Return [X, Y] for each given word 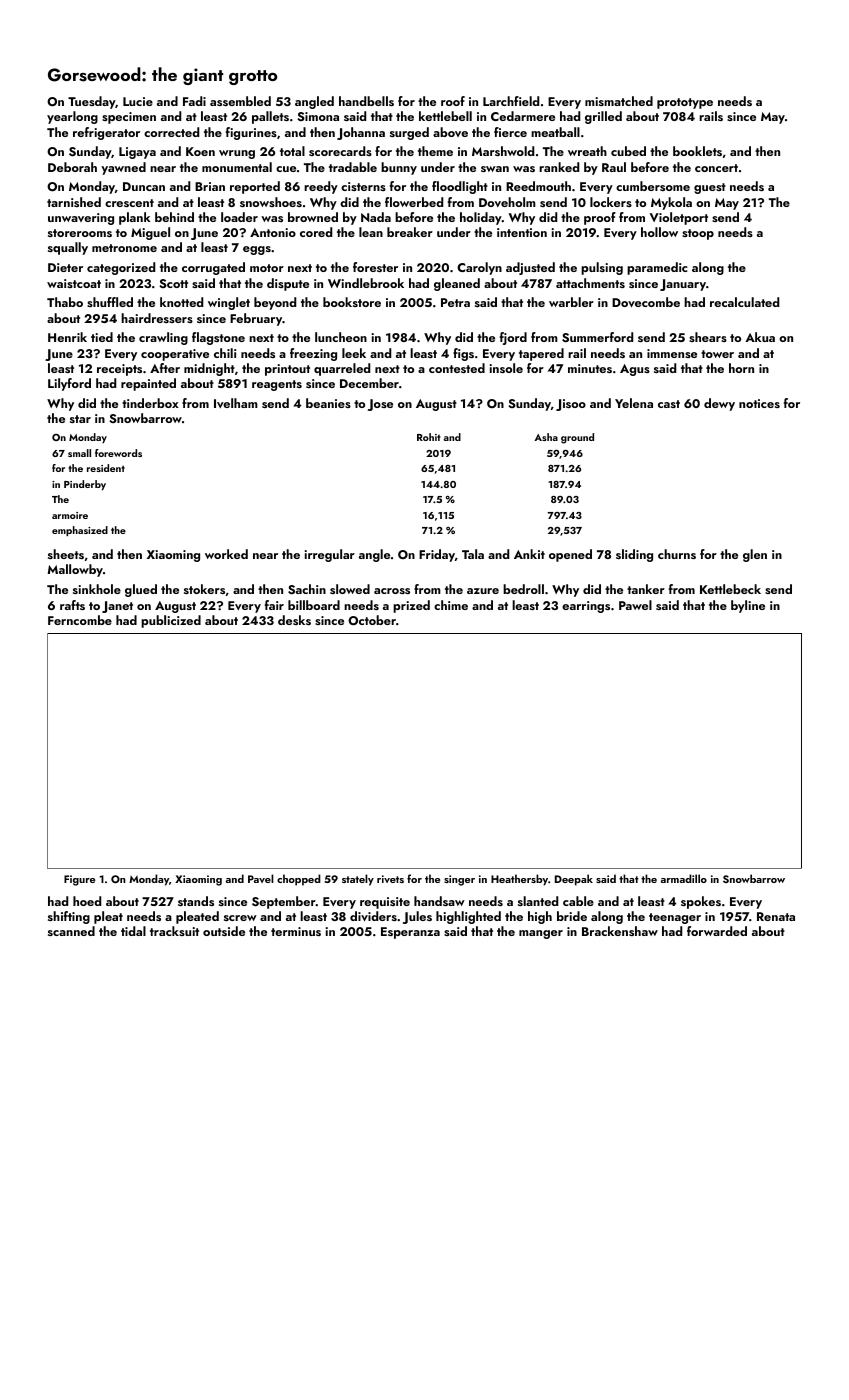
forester [375, 267]
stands [196, 901]
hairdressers [157, 318]
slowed [350, 589]
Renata [776, 916]
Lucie [138, 101]
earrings [586, 607]
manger [541, 934]
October [372, 620]
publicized [171, 621]
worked [226, 554]
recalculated [744, 302]
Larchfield [511, 101]
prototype [685, 103]
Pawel [635, 605]
